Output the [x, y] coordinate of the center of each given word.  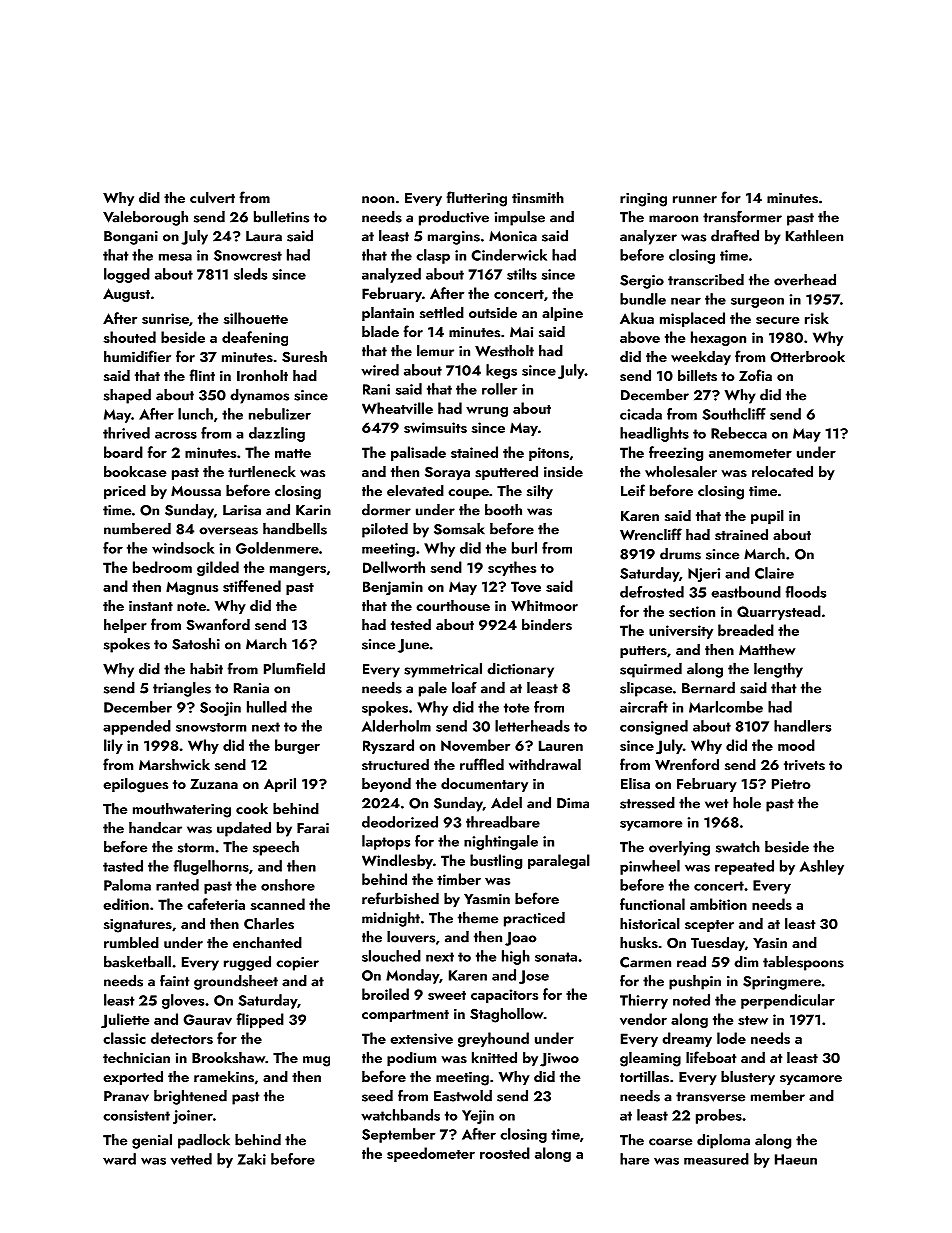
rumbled [131, 942]
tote [516, 708]
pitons [549, 454]
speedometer [431, 1154]
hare [634, 1159]
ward [119, 1159]
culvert [212, 198]
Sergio [642, 282]
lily [113, 746]
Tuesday [718, 944]
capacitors [504, 996]
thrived [126, 433]
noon [378, 199]
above [640, 337]
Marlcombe [726, 707]
